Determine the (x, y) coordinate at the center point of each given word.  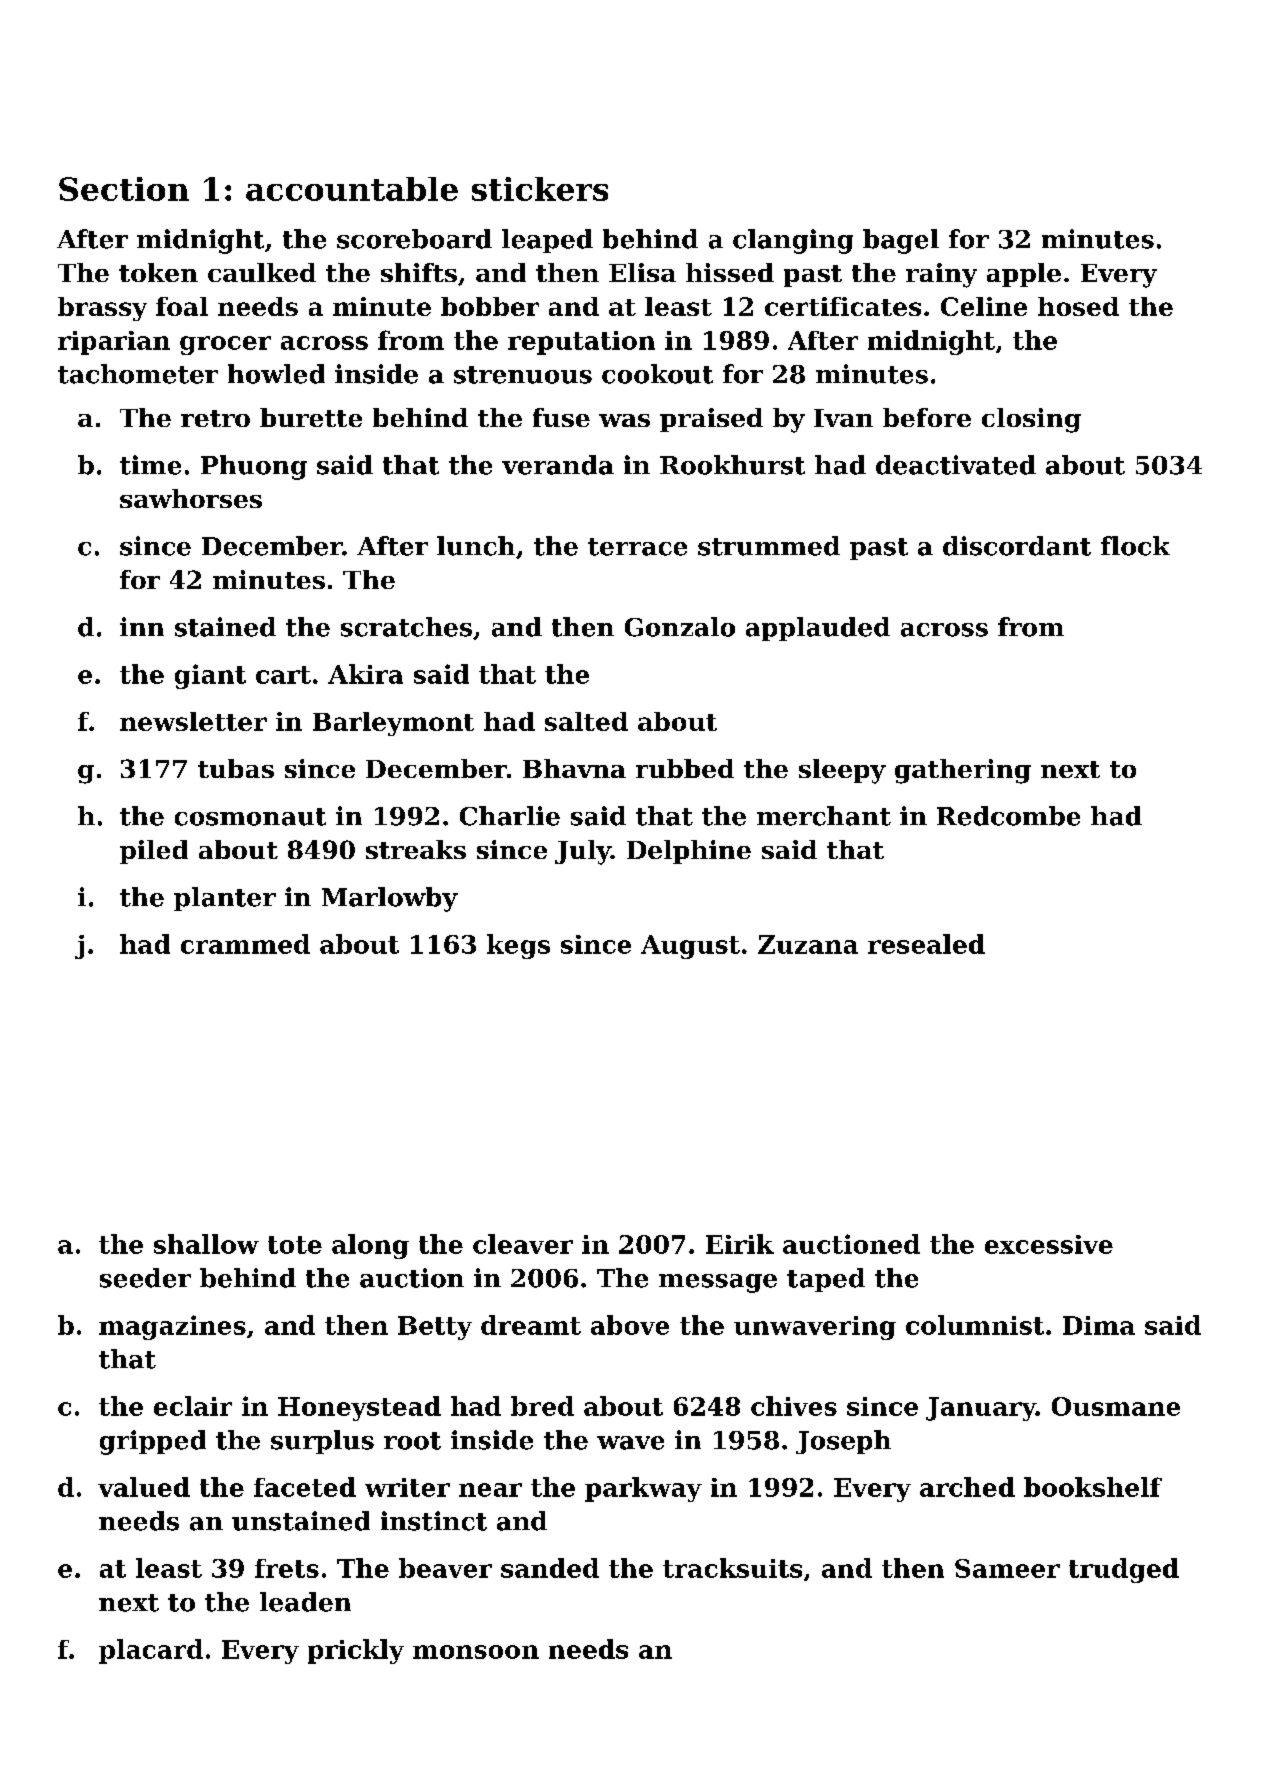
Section (124, 189)
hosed (1078, 306)
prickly (356, 1651)
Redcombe (1008, 816)
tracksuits (732, 1568)
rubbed (685, 768)
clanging (793, 241)
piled (154, 852)
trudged (1124, 1570)
